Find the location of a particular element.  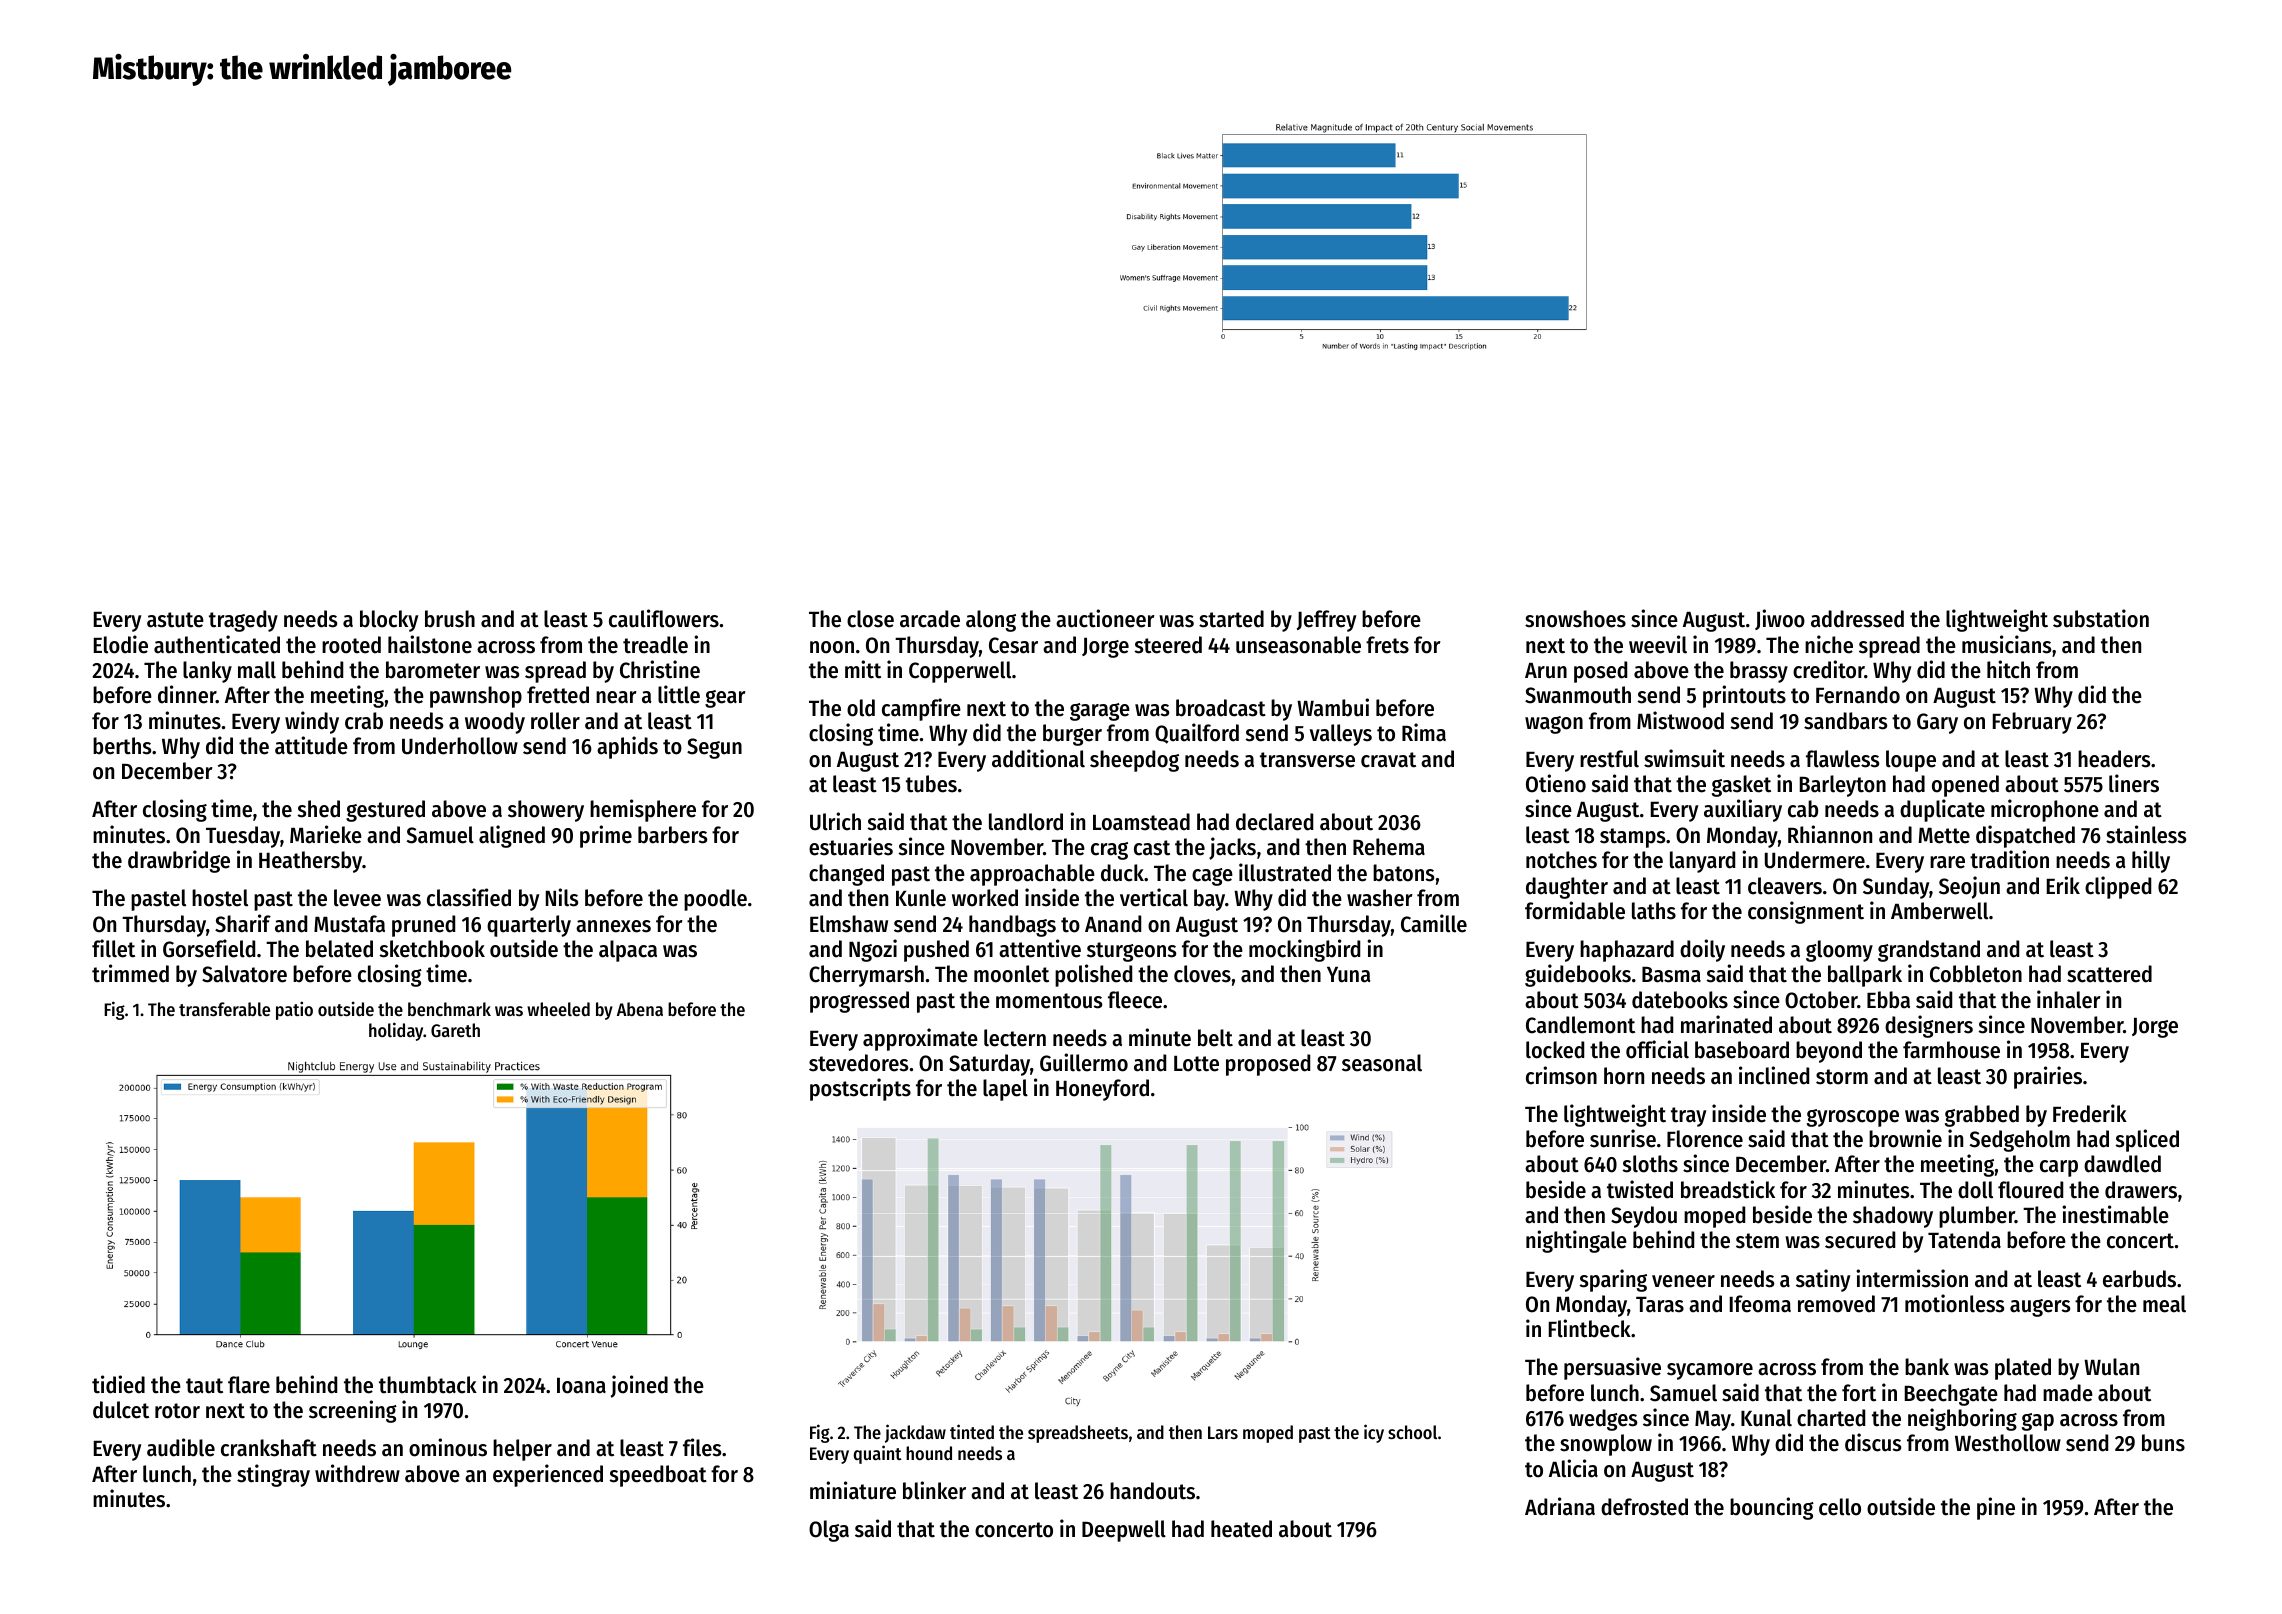

holiday is located at coordinates (396, 1031).
